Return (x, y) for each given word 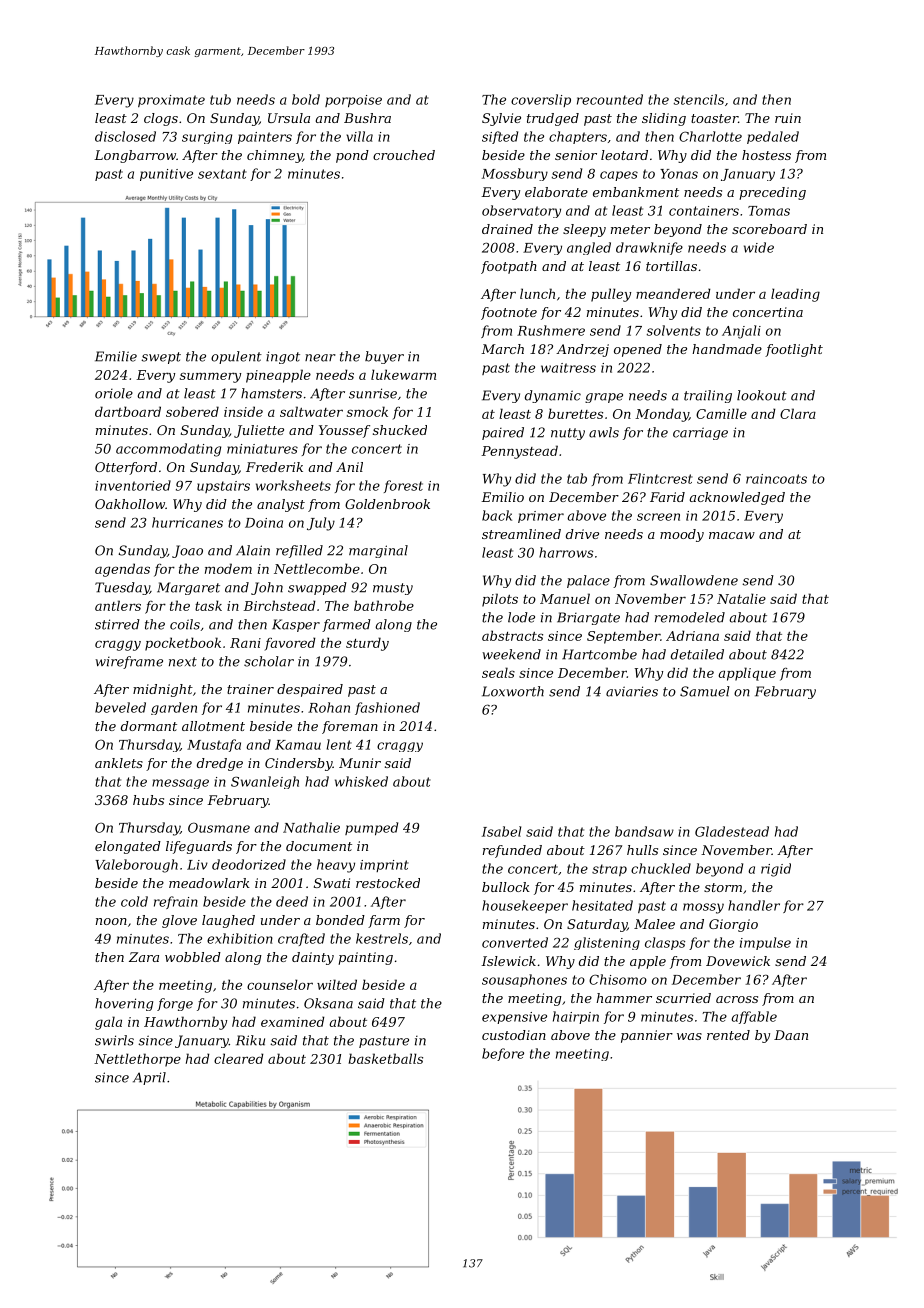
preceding (772, 193)
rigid (776, 870)
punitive (166, 175)
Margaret (188, 588)
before (503, 1054)
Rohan (329, 707)
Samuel (705, 691)
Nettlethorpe (137, 1060)
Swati (332, 883)
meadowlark (209, 883)
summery (210, 377)
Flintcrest (660, 478)
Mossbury (515, 174)
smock (367, 411)
